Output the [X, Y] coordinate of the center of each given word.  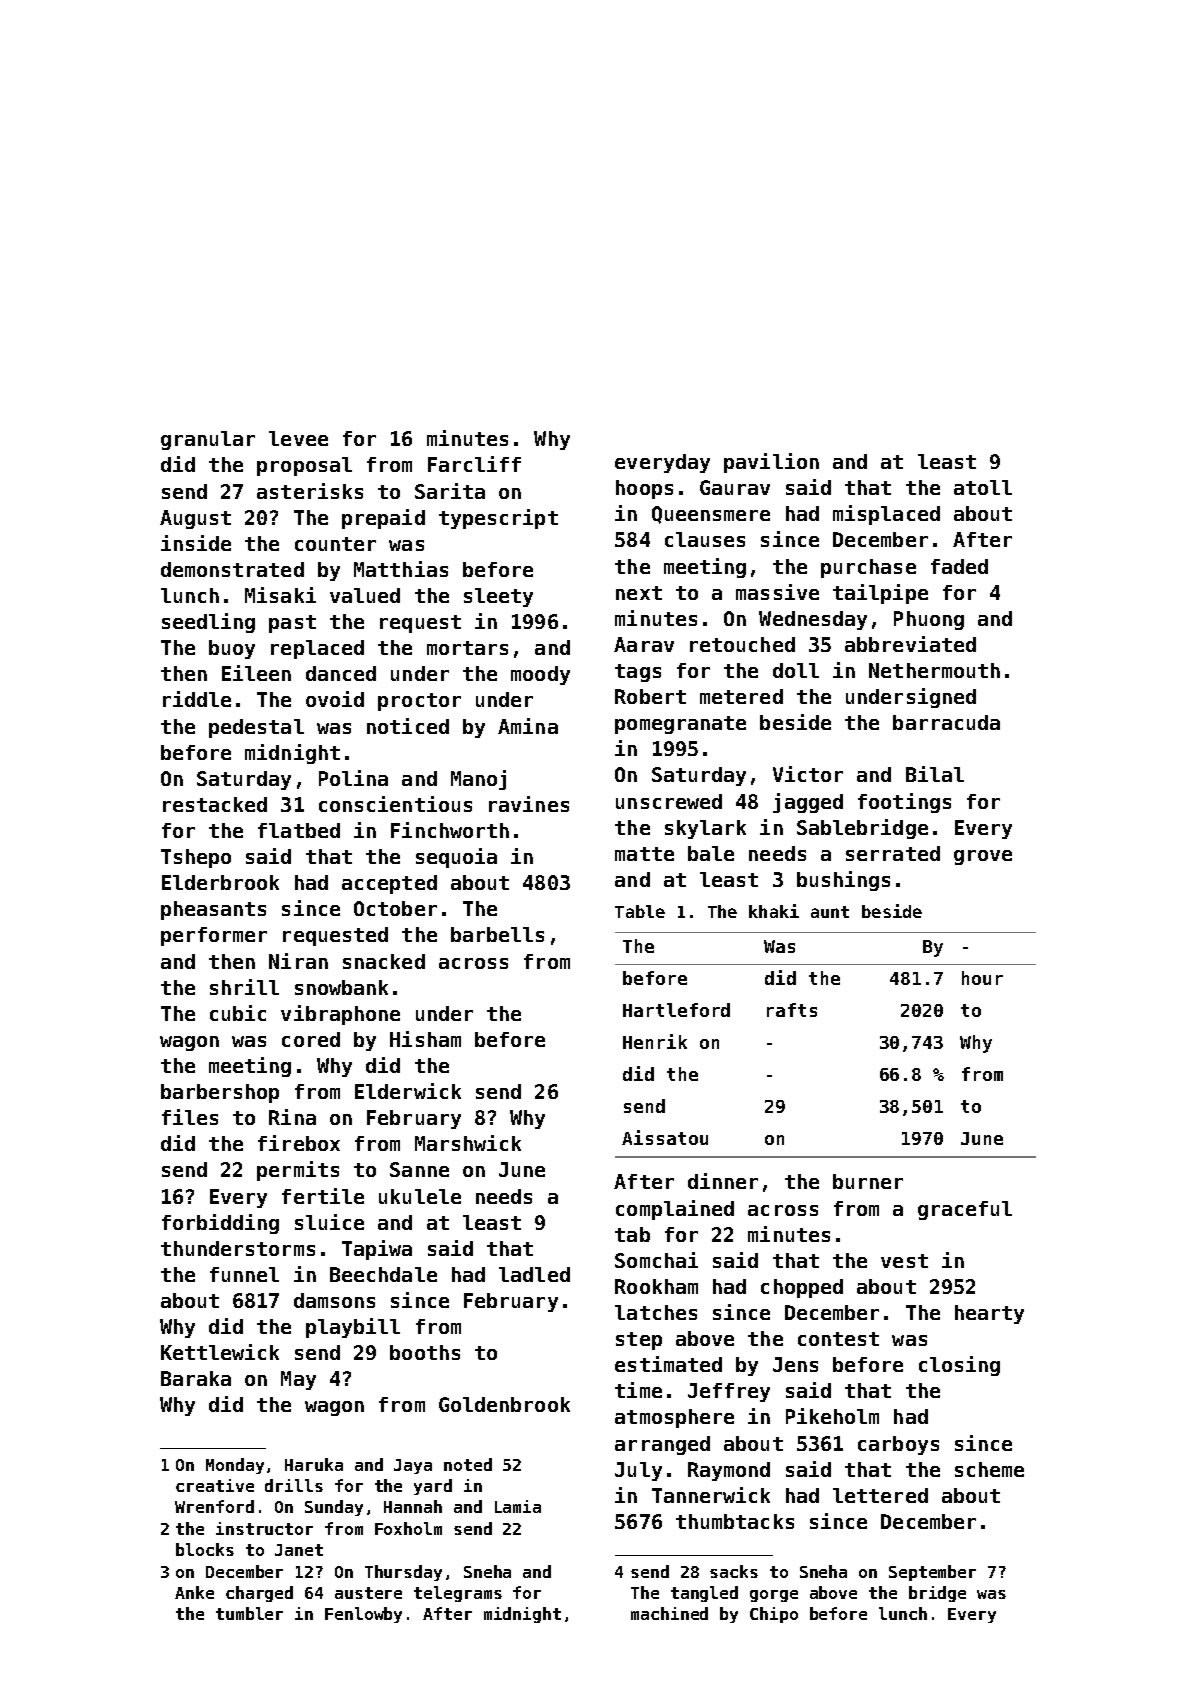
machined [669, 1613]
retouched [742, 644]
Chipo [774, 1615]
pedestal [256, 728]
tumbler [249, 1613]
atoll [983, 487]
